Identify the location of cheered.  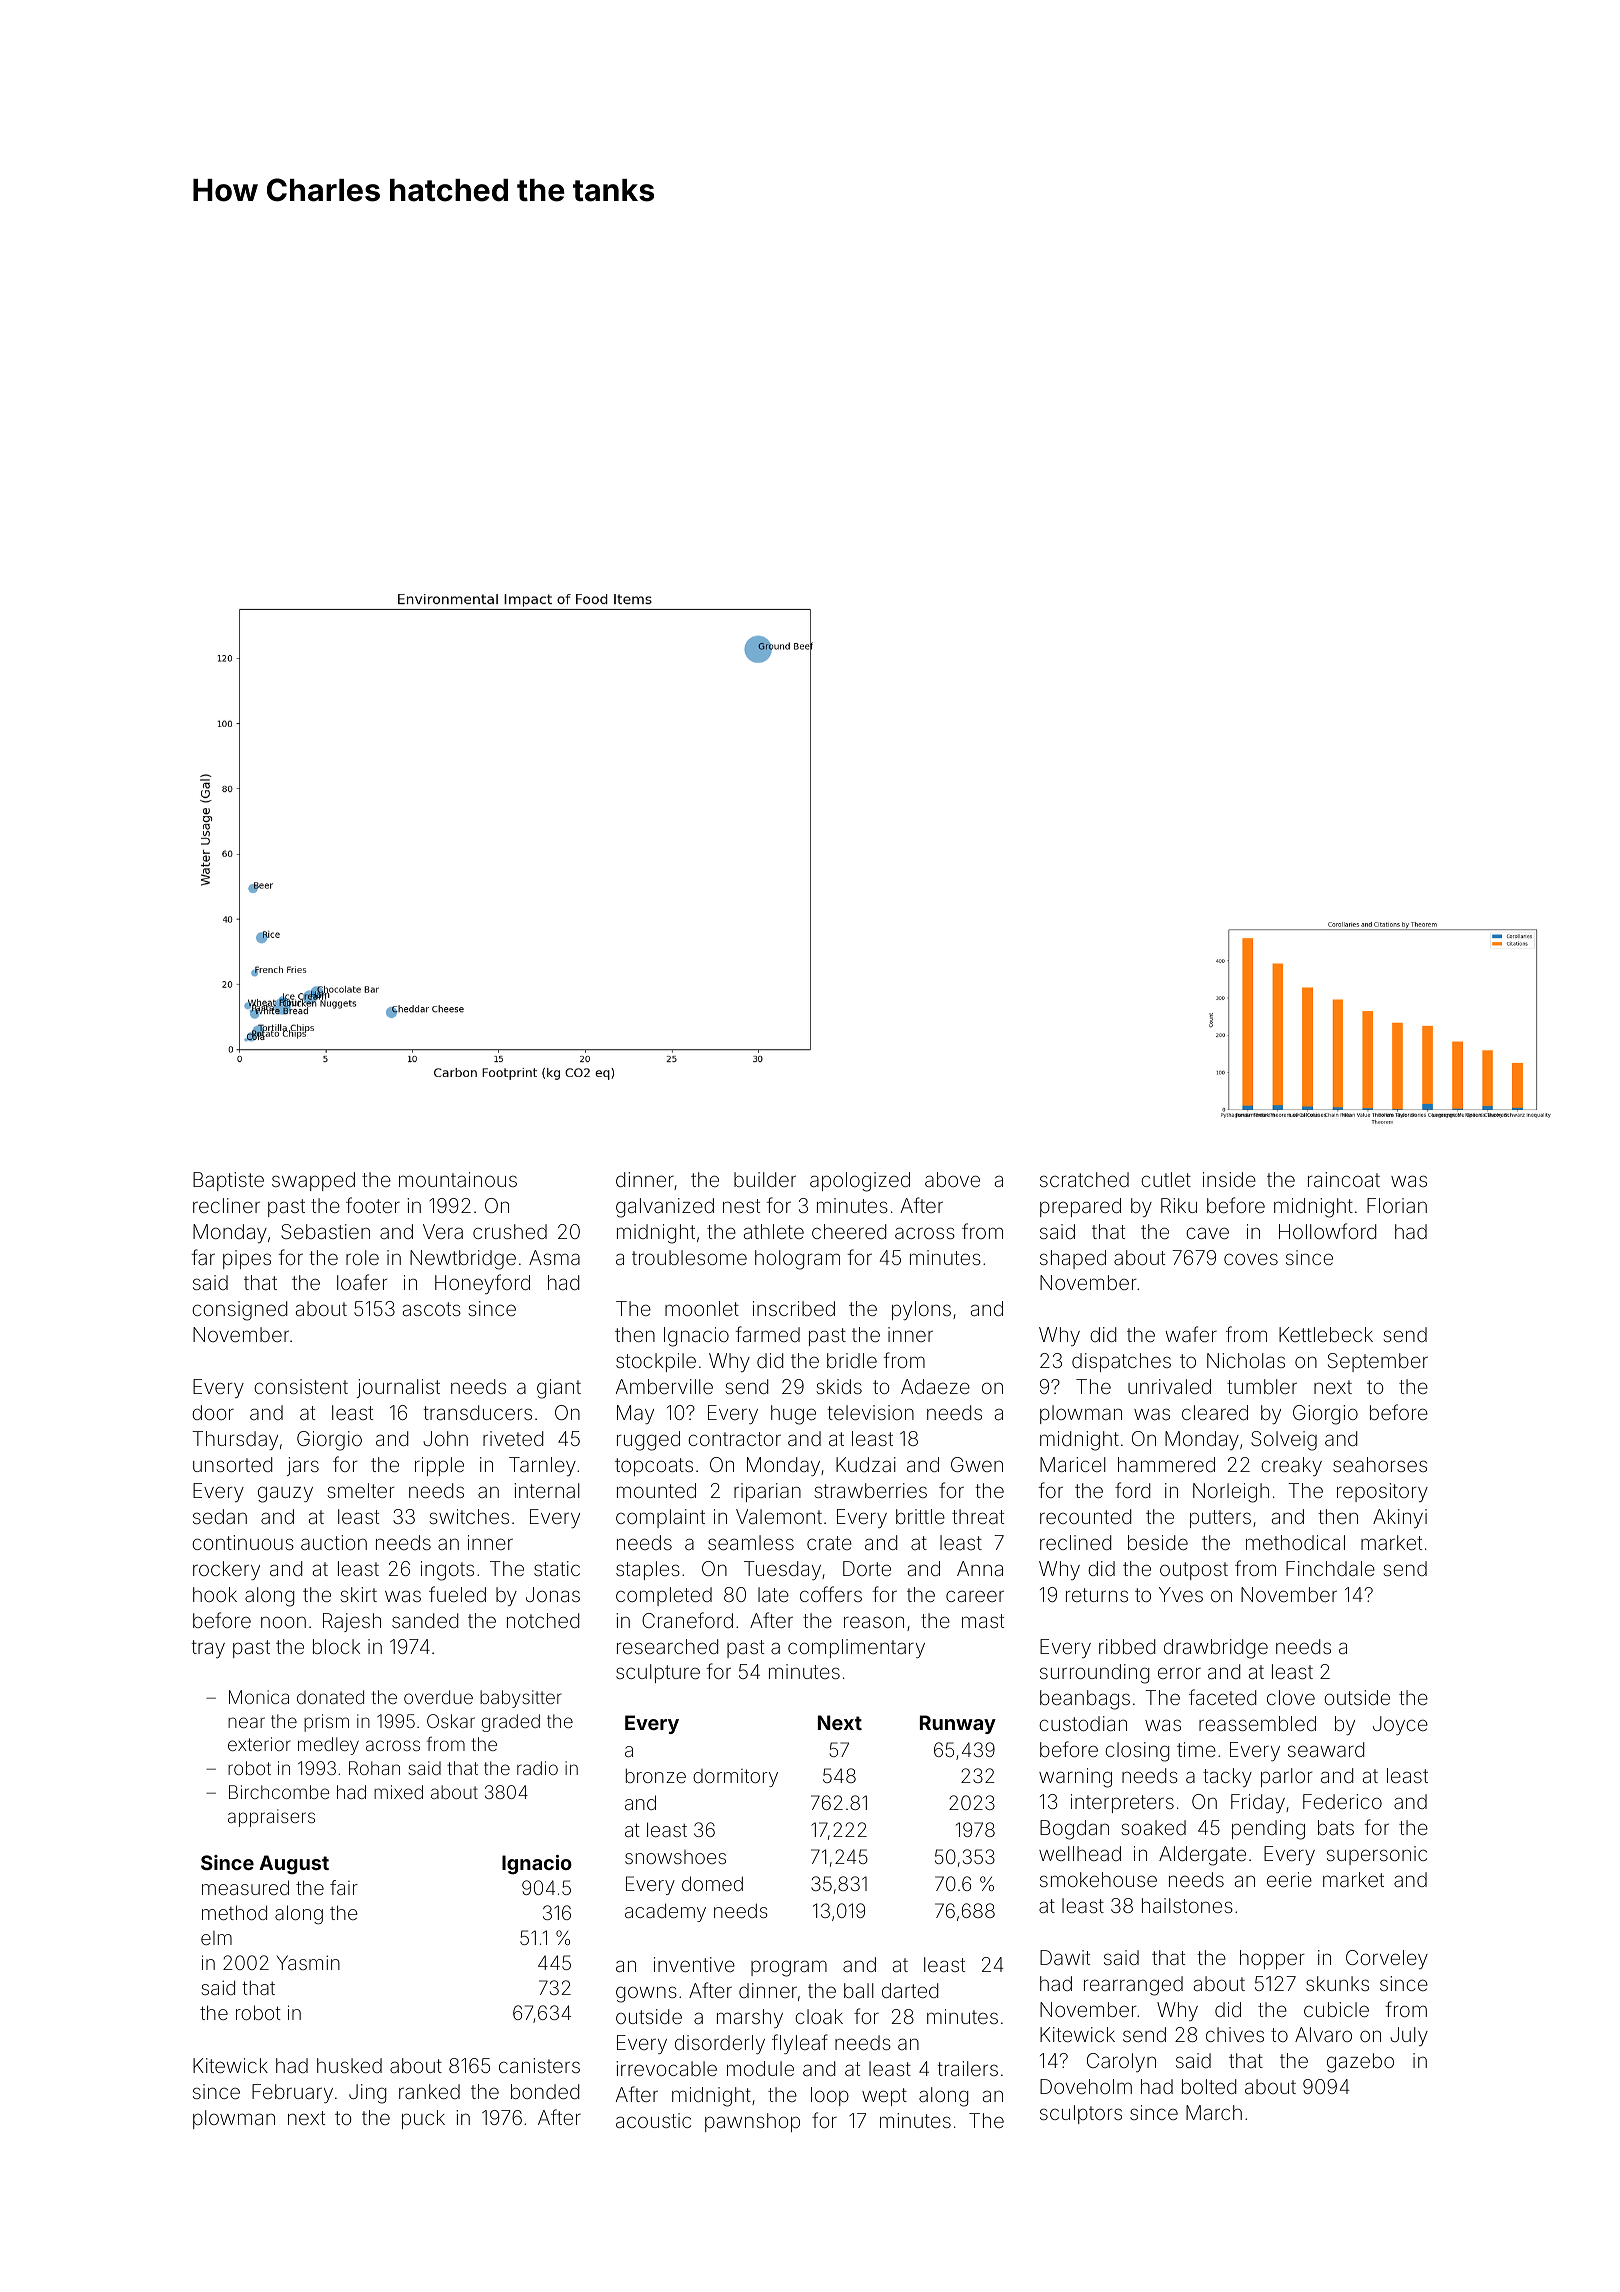
(849, 1231).
